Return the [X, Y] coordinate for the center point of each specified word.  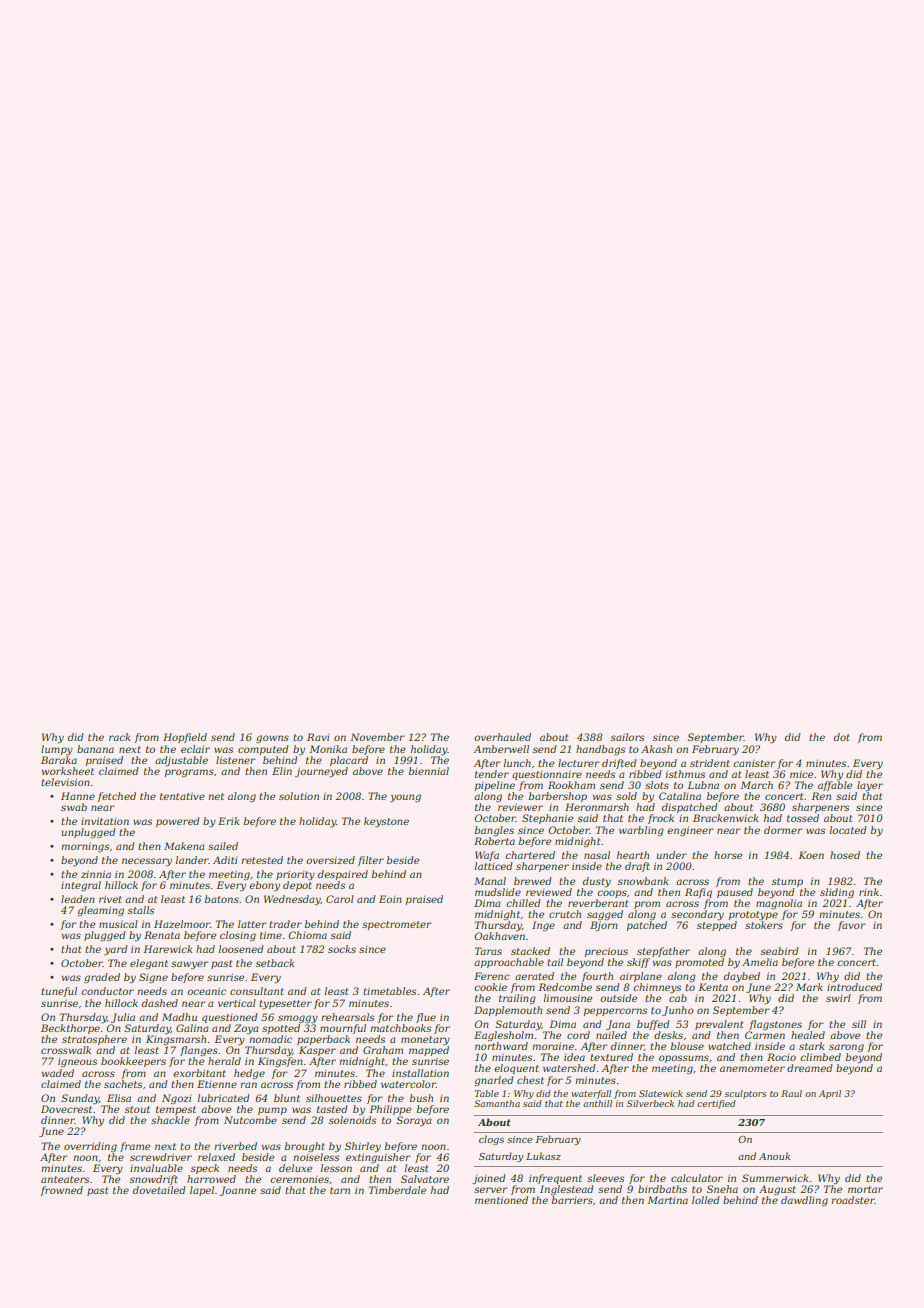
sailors [627, 737]
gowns [272, 739]
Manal [490, 881]
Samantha [497, 1103]
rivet [110, 899]
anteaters [65, 1179]
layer [870, 786]
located [848, 830]
